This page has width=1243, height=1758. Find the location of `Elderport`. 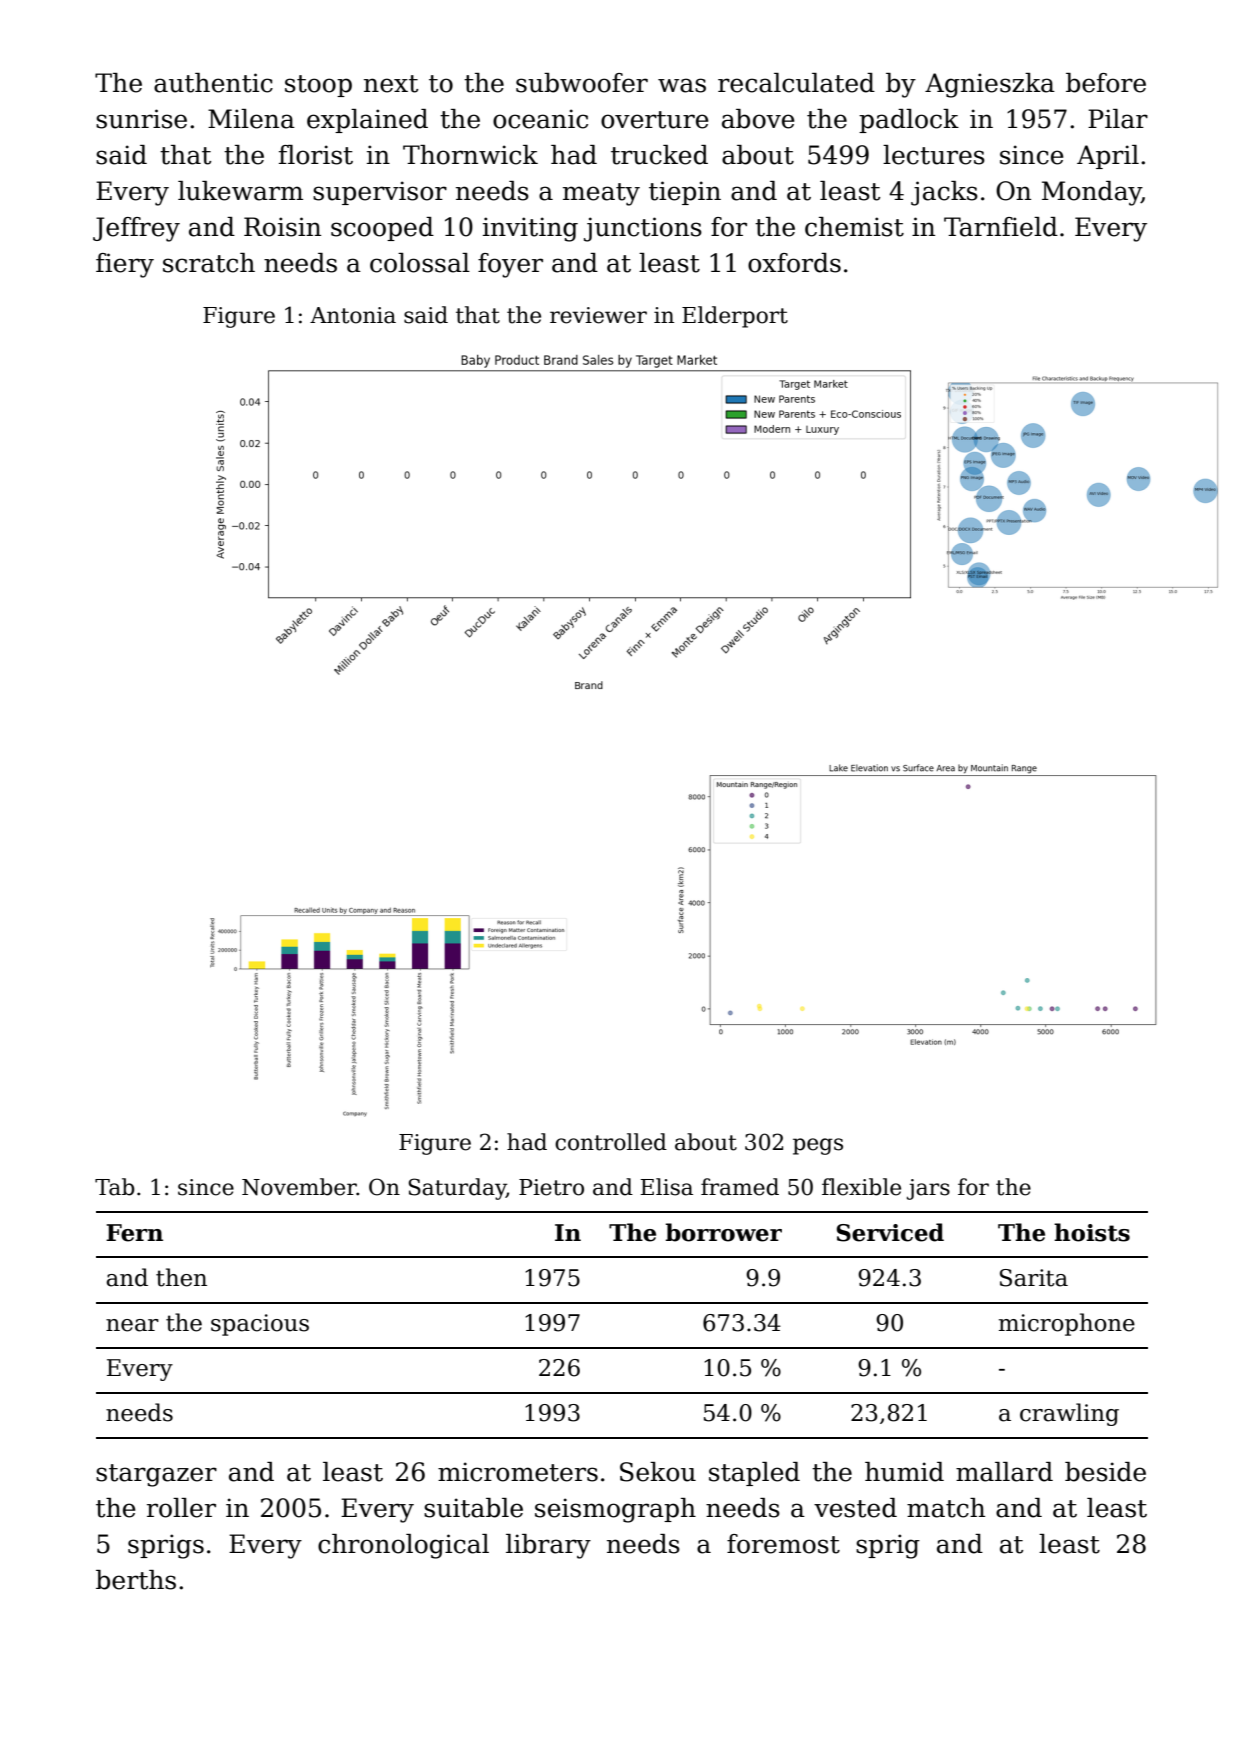

Elderport is located at coordinates (735, 317).
